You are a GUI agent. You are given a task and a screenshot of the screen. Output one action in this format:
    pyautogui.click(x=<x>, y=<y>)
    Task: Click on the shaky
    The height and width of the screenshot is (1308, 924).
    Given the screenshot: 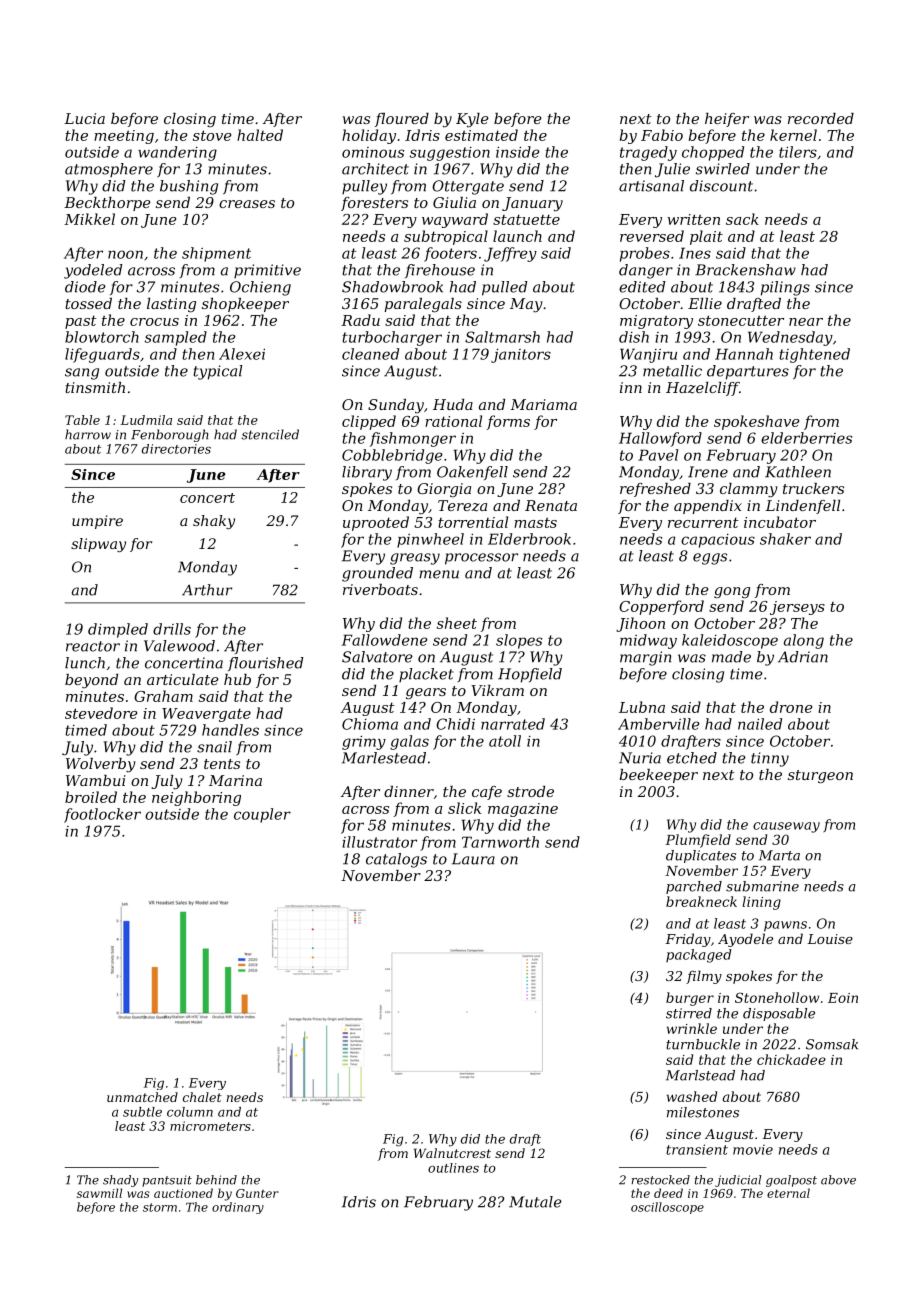 What is the action you would take?
    pyautogui.click(x=214, y=522)
